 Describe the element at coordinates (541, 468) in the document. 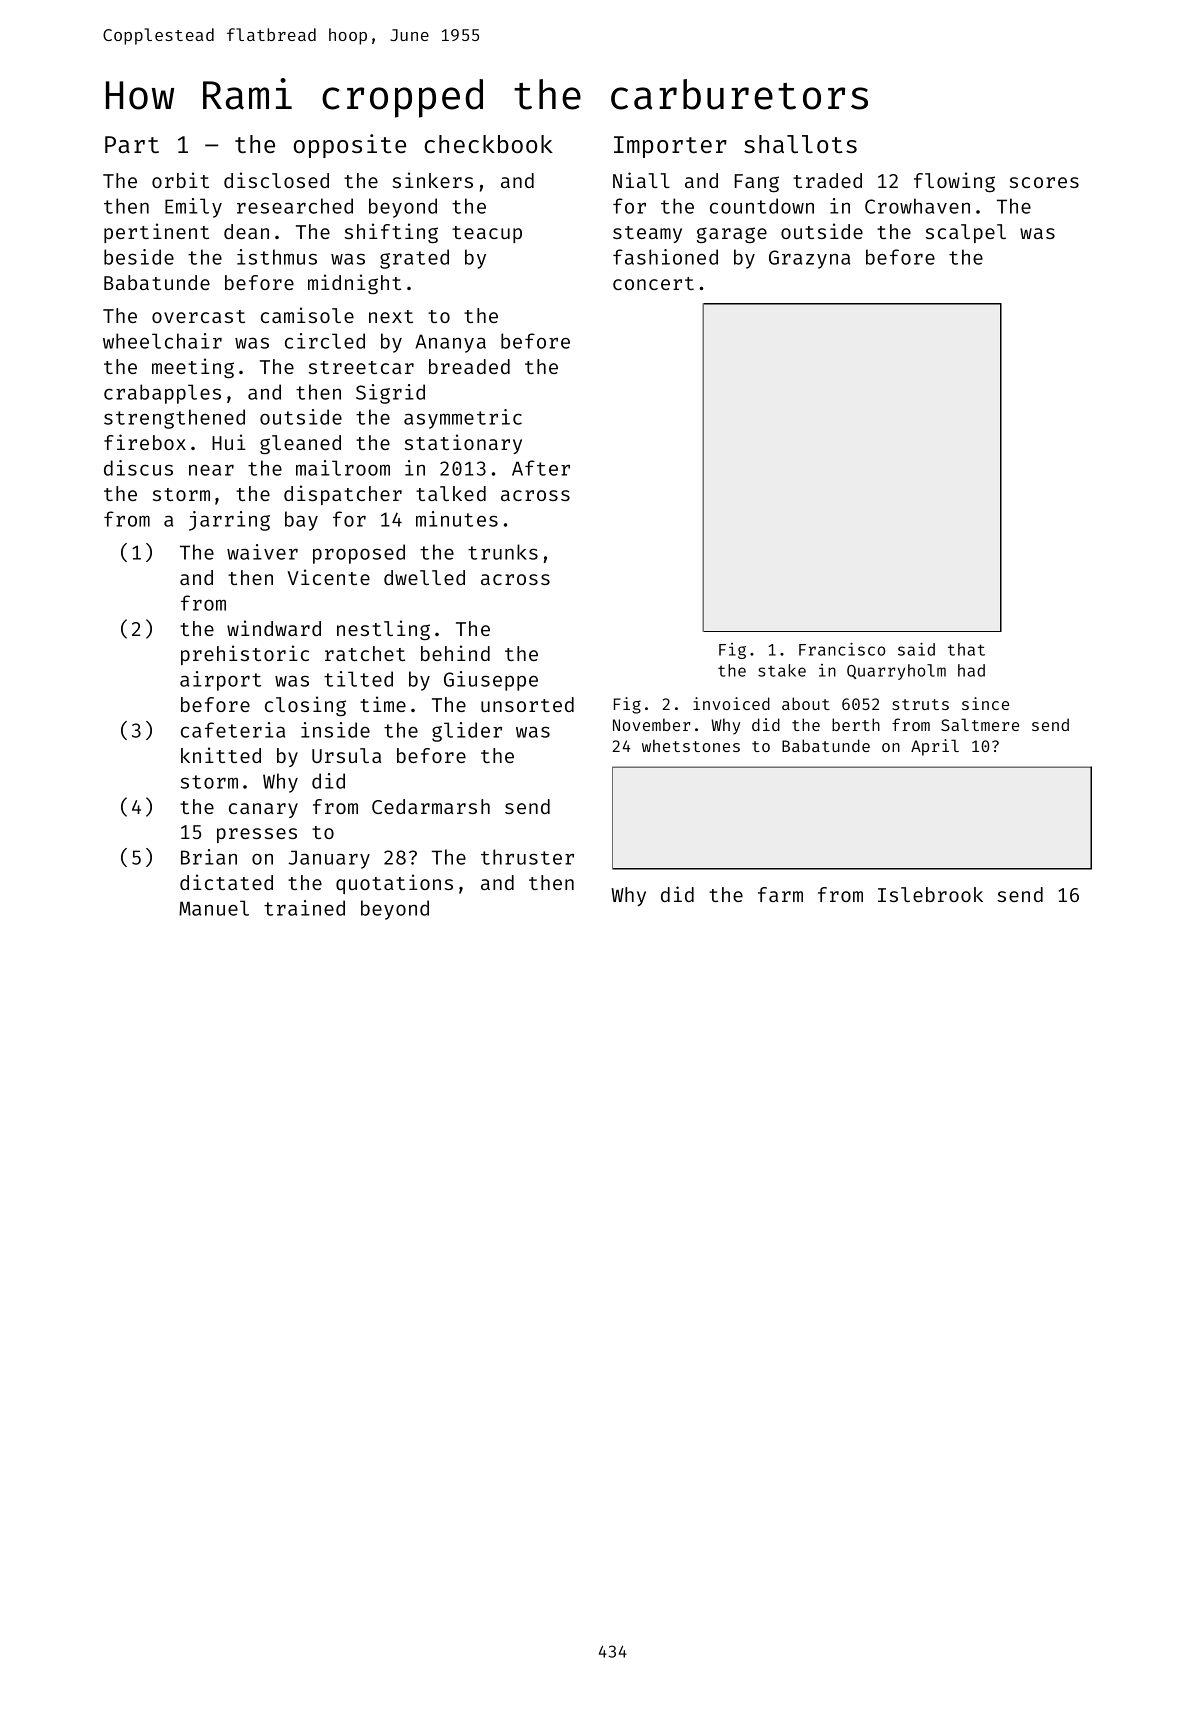

I see `After` at that location.
